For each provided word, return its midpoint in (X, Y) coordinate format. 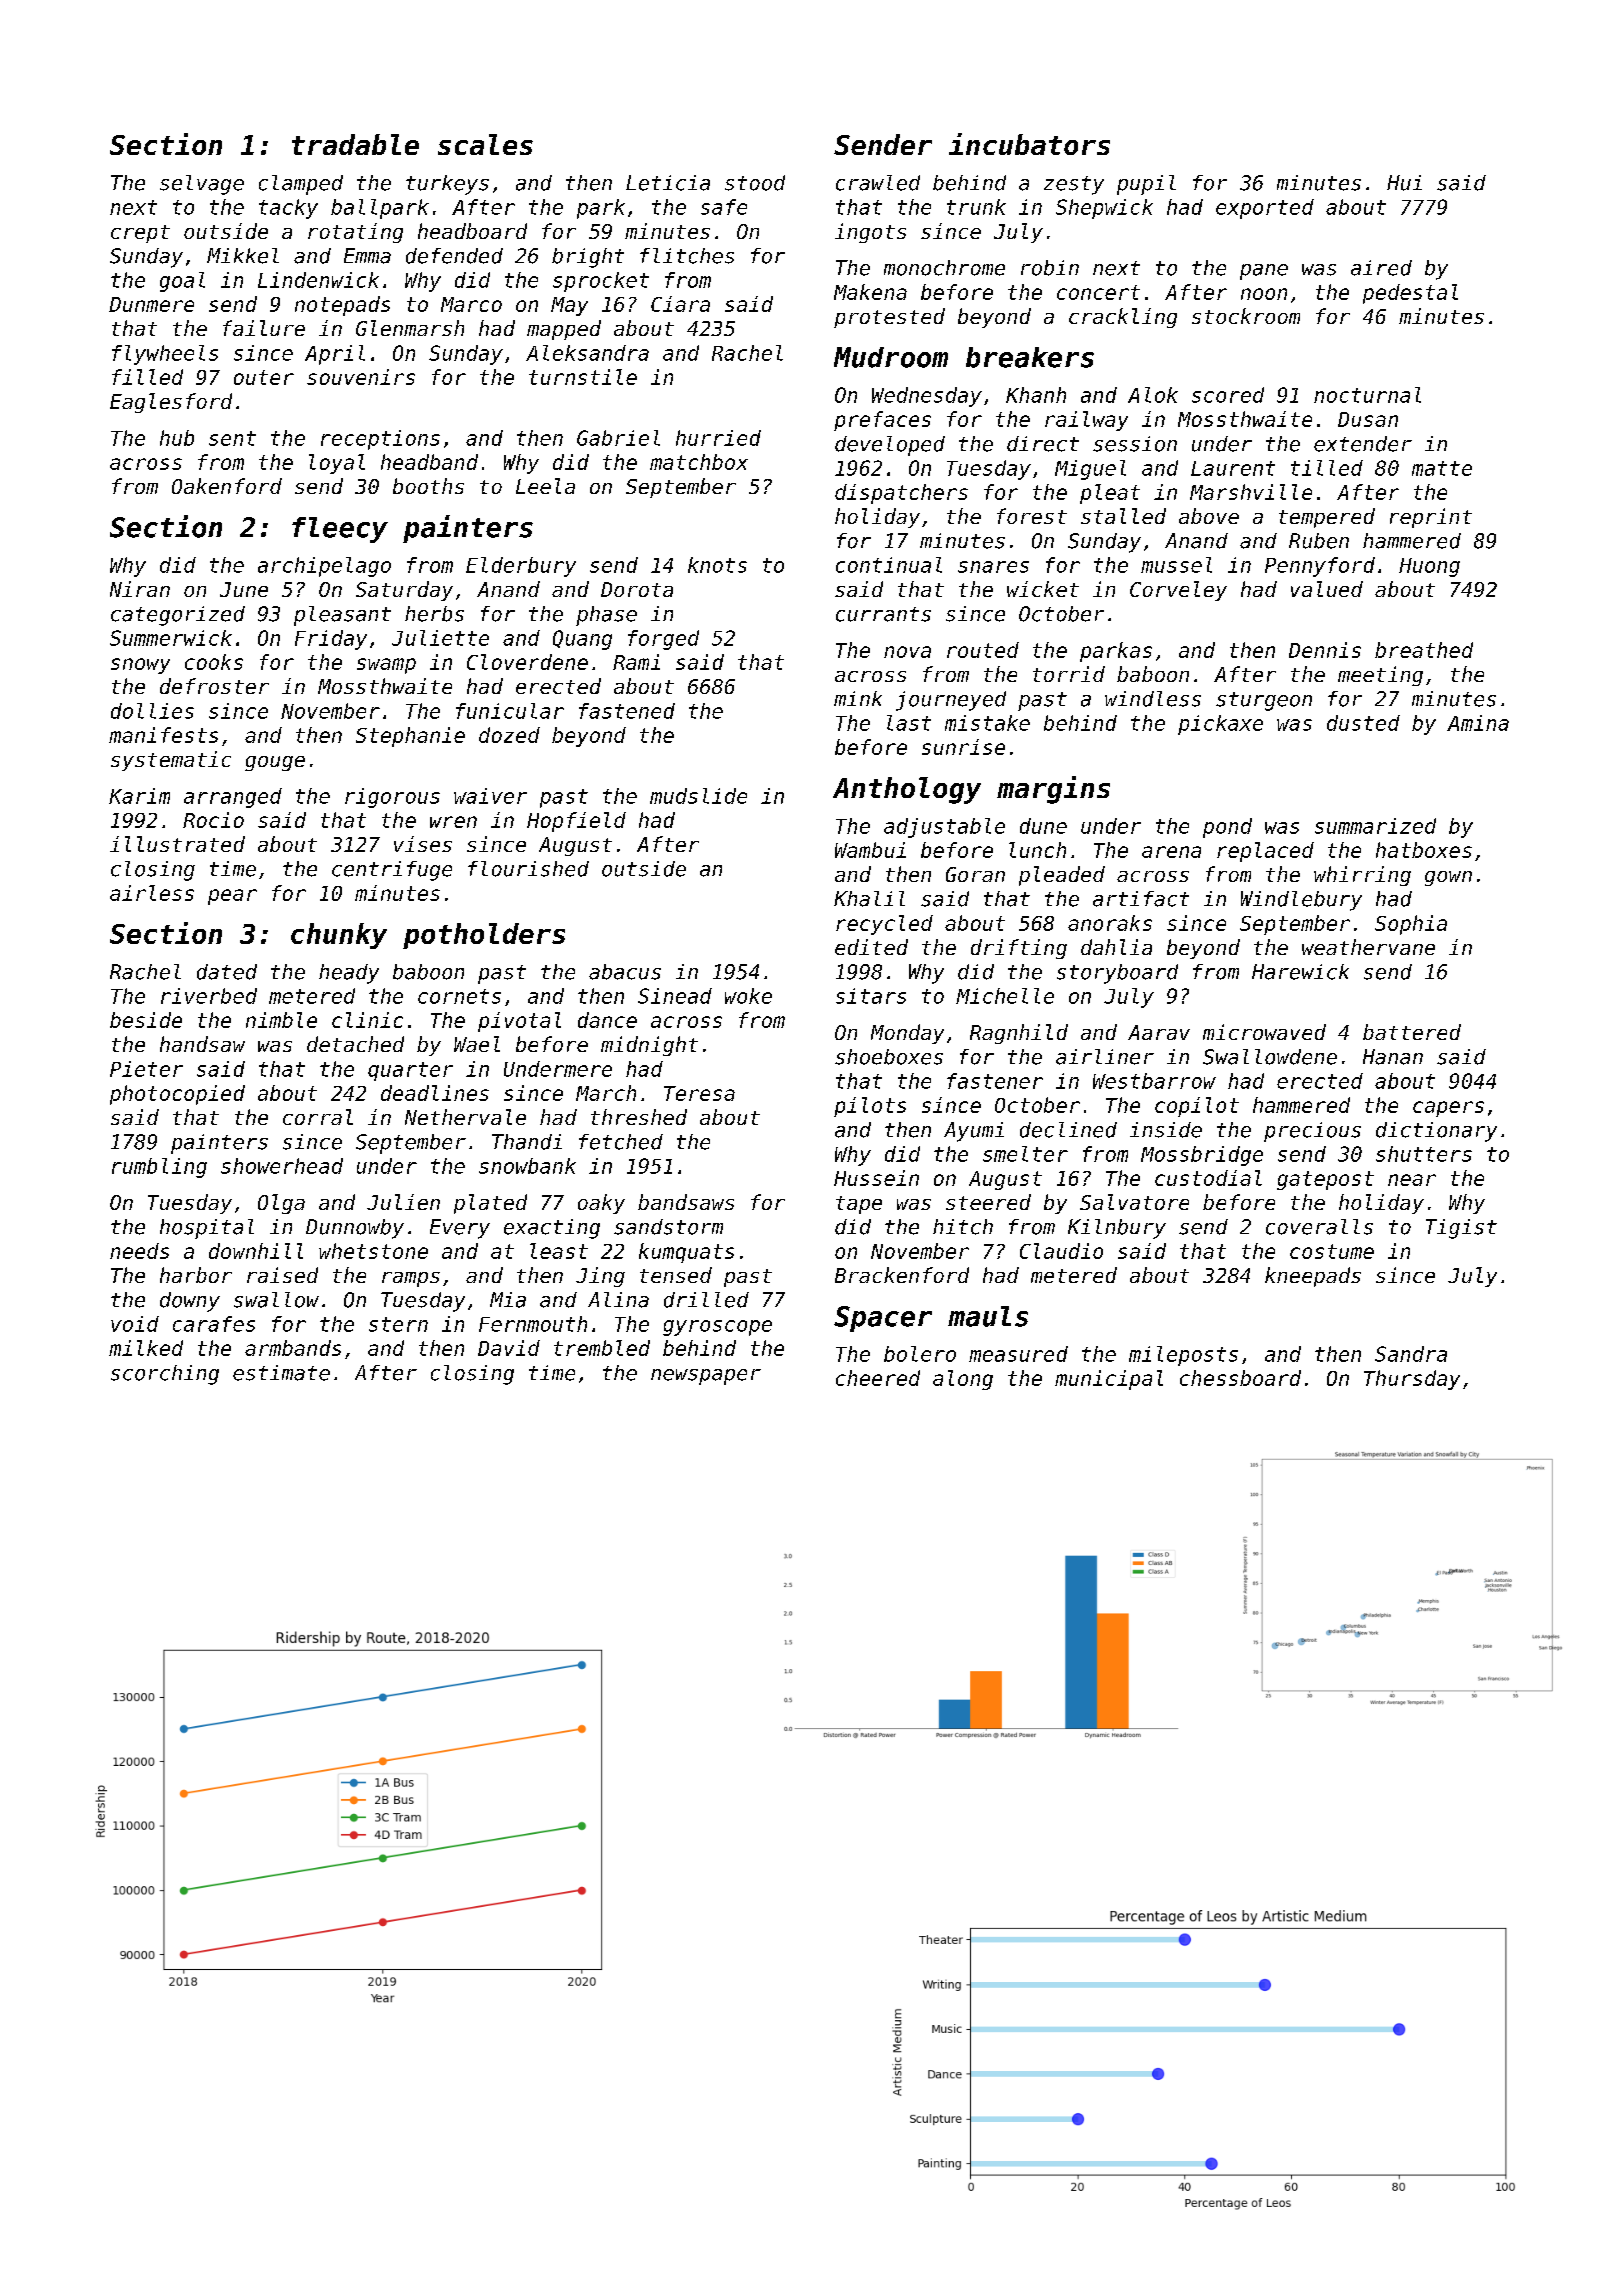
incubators (1029, 144)
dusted (1363, 723)
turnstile (583, 377)
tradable (355, 144)
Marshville (1251, 492)
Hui (1404, 183)
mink (858, 698)
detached (355, 1044)
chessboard (1240, 1378)
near (1412, 1180)
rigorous (392, 798)
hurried (718, 438)
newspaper (706, 1377)
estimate (281, 1373)
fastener (995, 1081)
